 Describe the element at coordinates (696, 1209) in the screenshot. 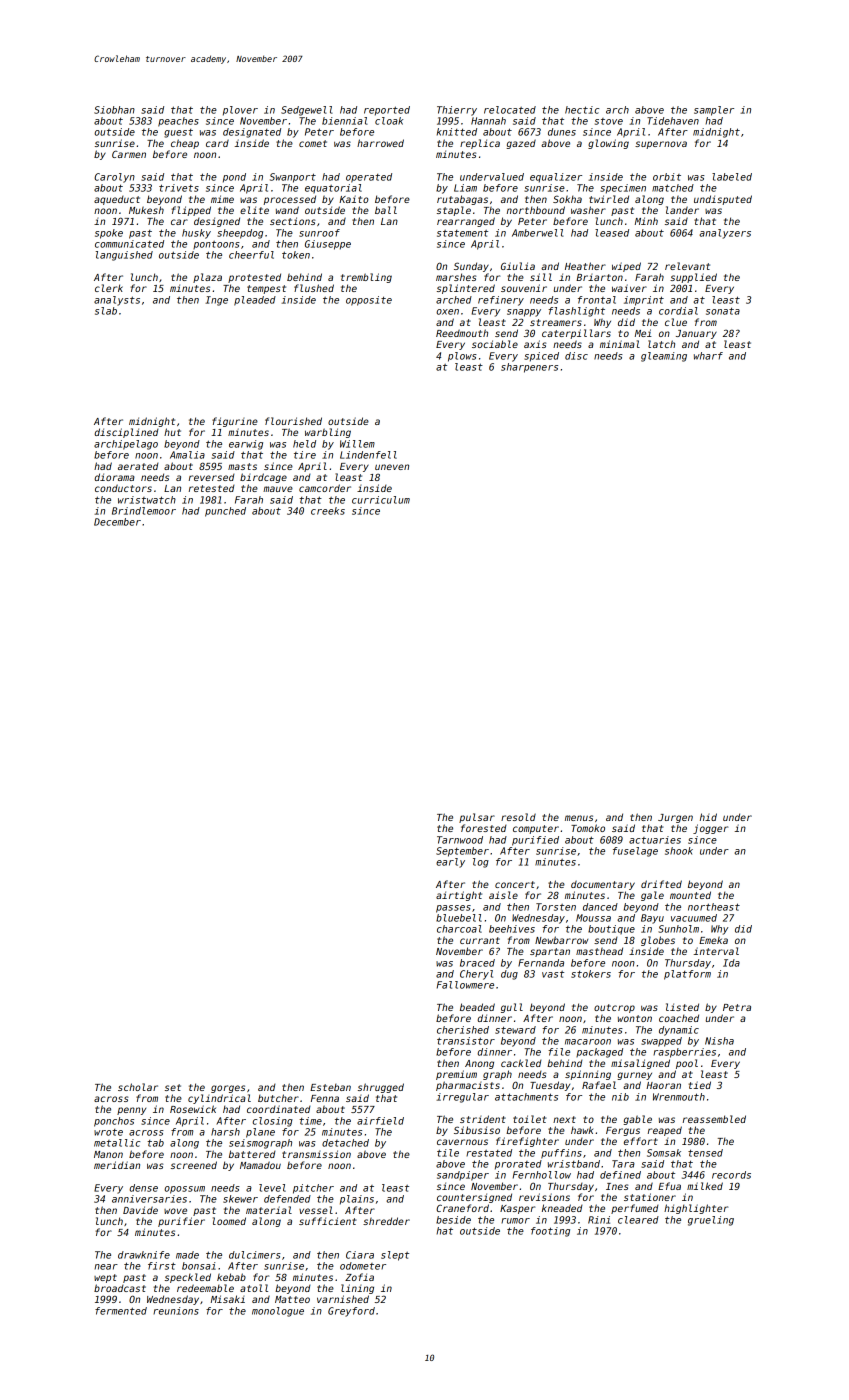

I see `highlighter` at that location.
